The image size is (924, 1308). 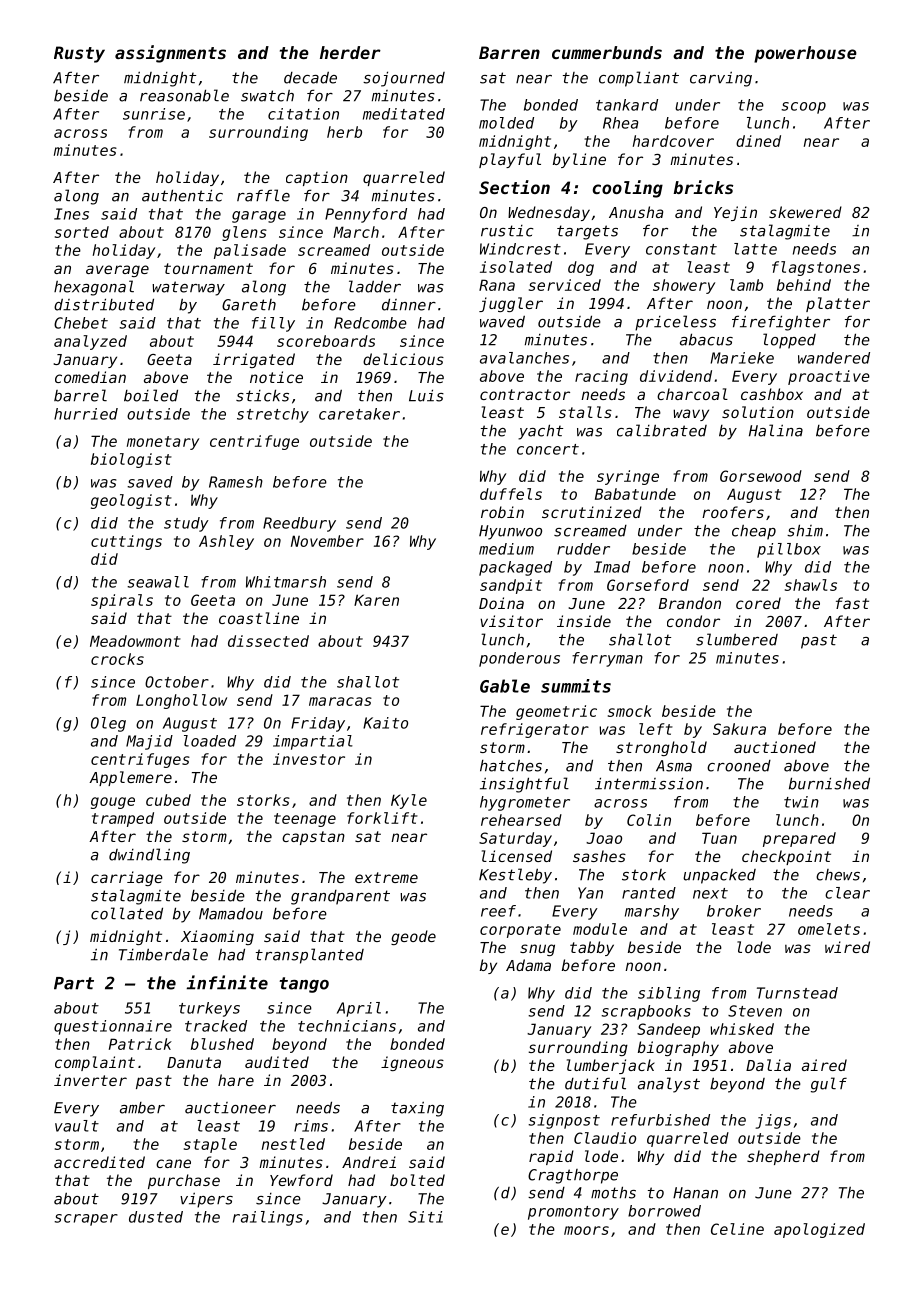 What do you see at coordinates (425, 1217) in the screenshot?
I see `Siti` at bounding box center [425, 1217].
